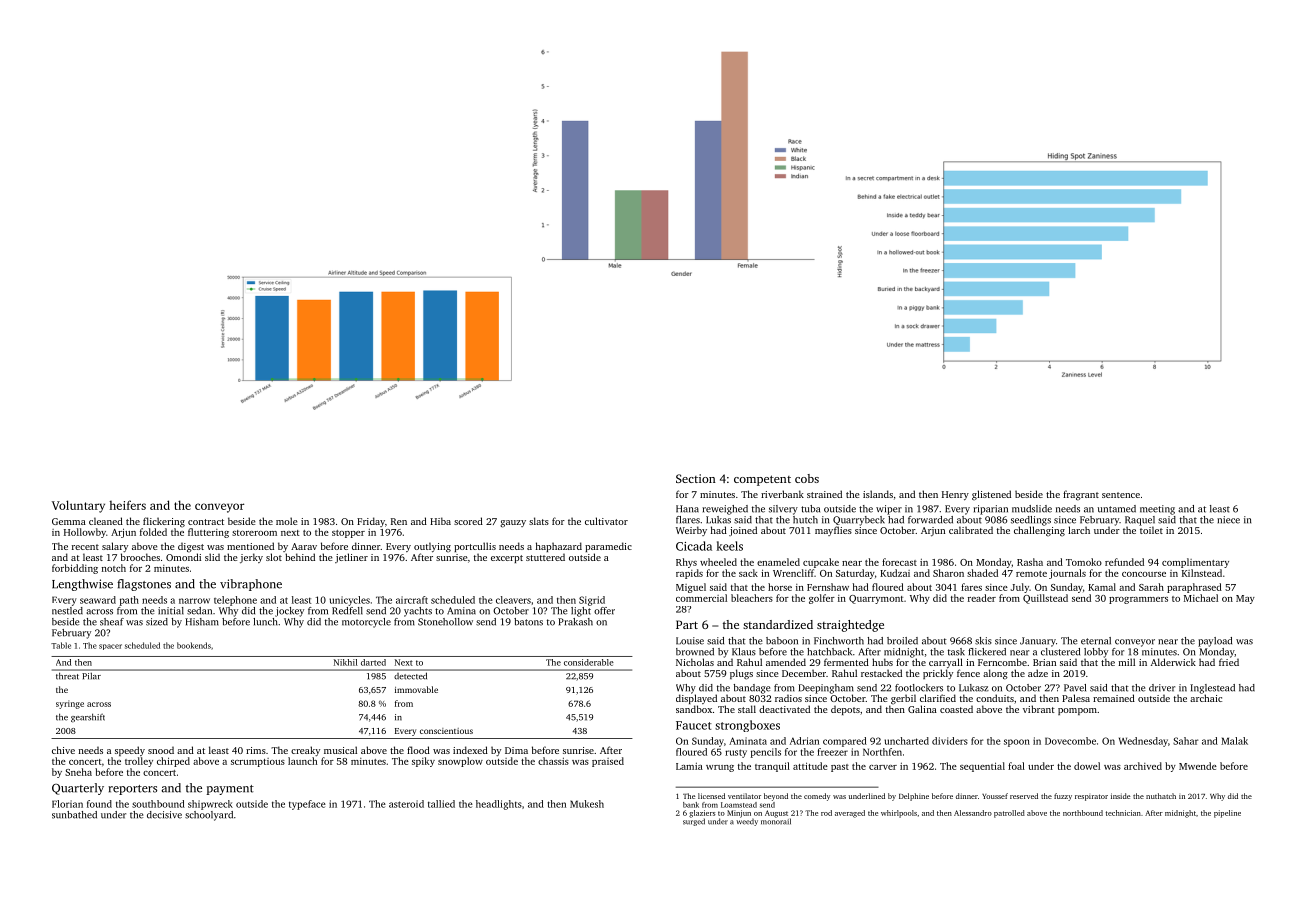 This screenshot has width=1308, height=924. Describe the element at coordinates (983, 641) in the screenshot. I see `skis` at that location.
